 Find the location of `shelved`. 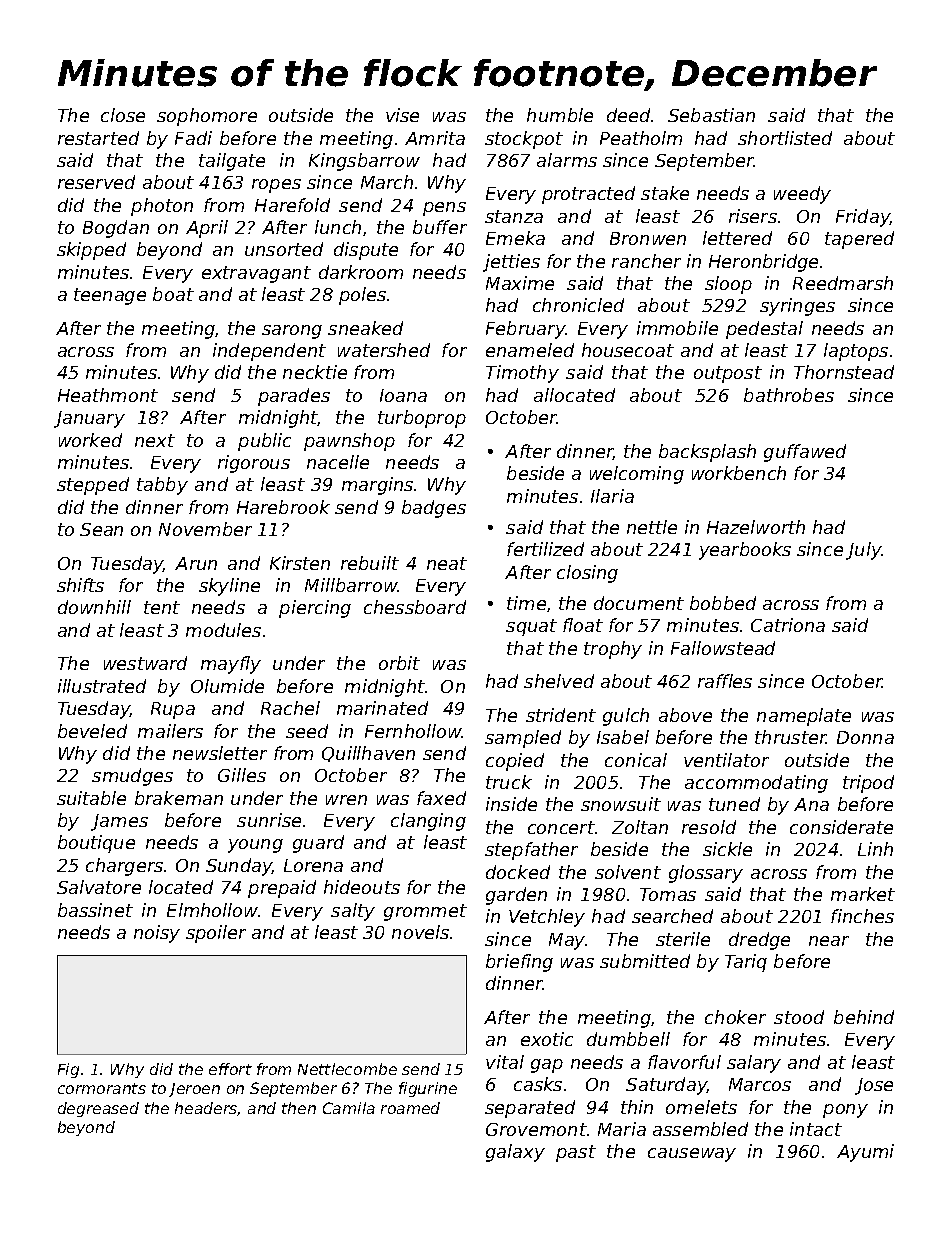

shelved is located at coordinates (559, 681).
